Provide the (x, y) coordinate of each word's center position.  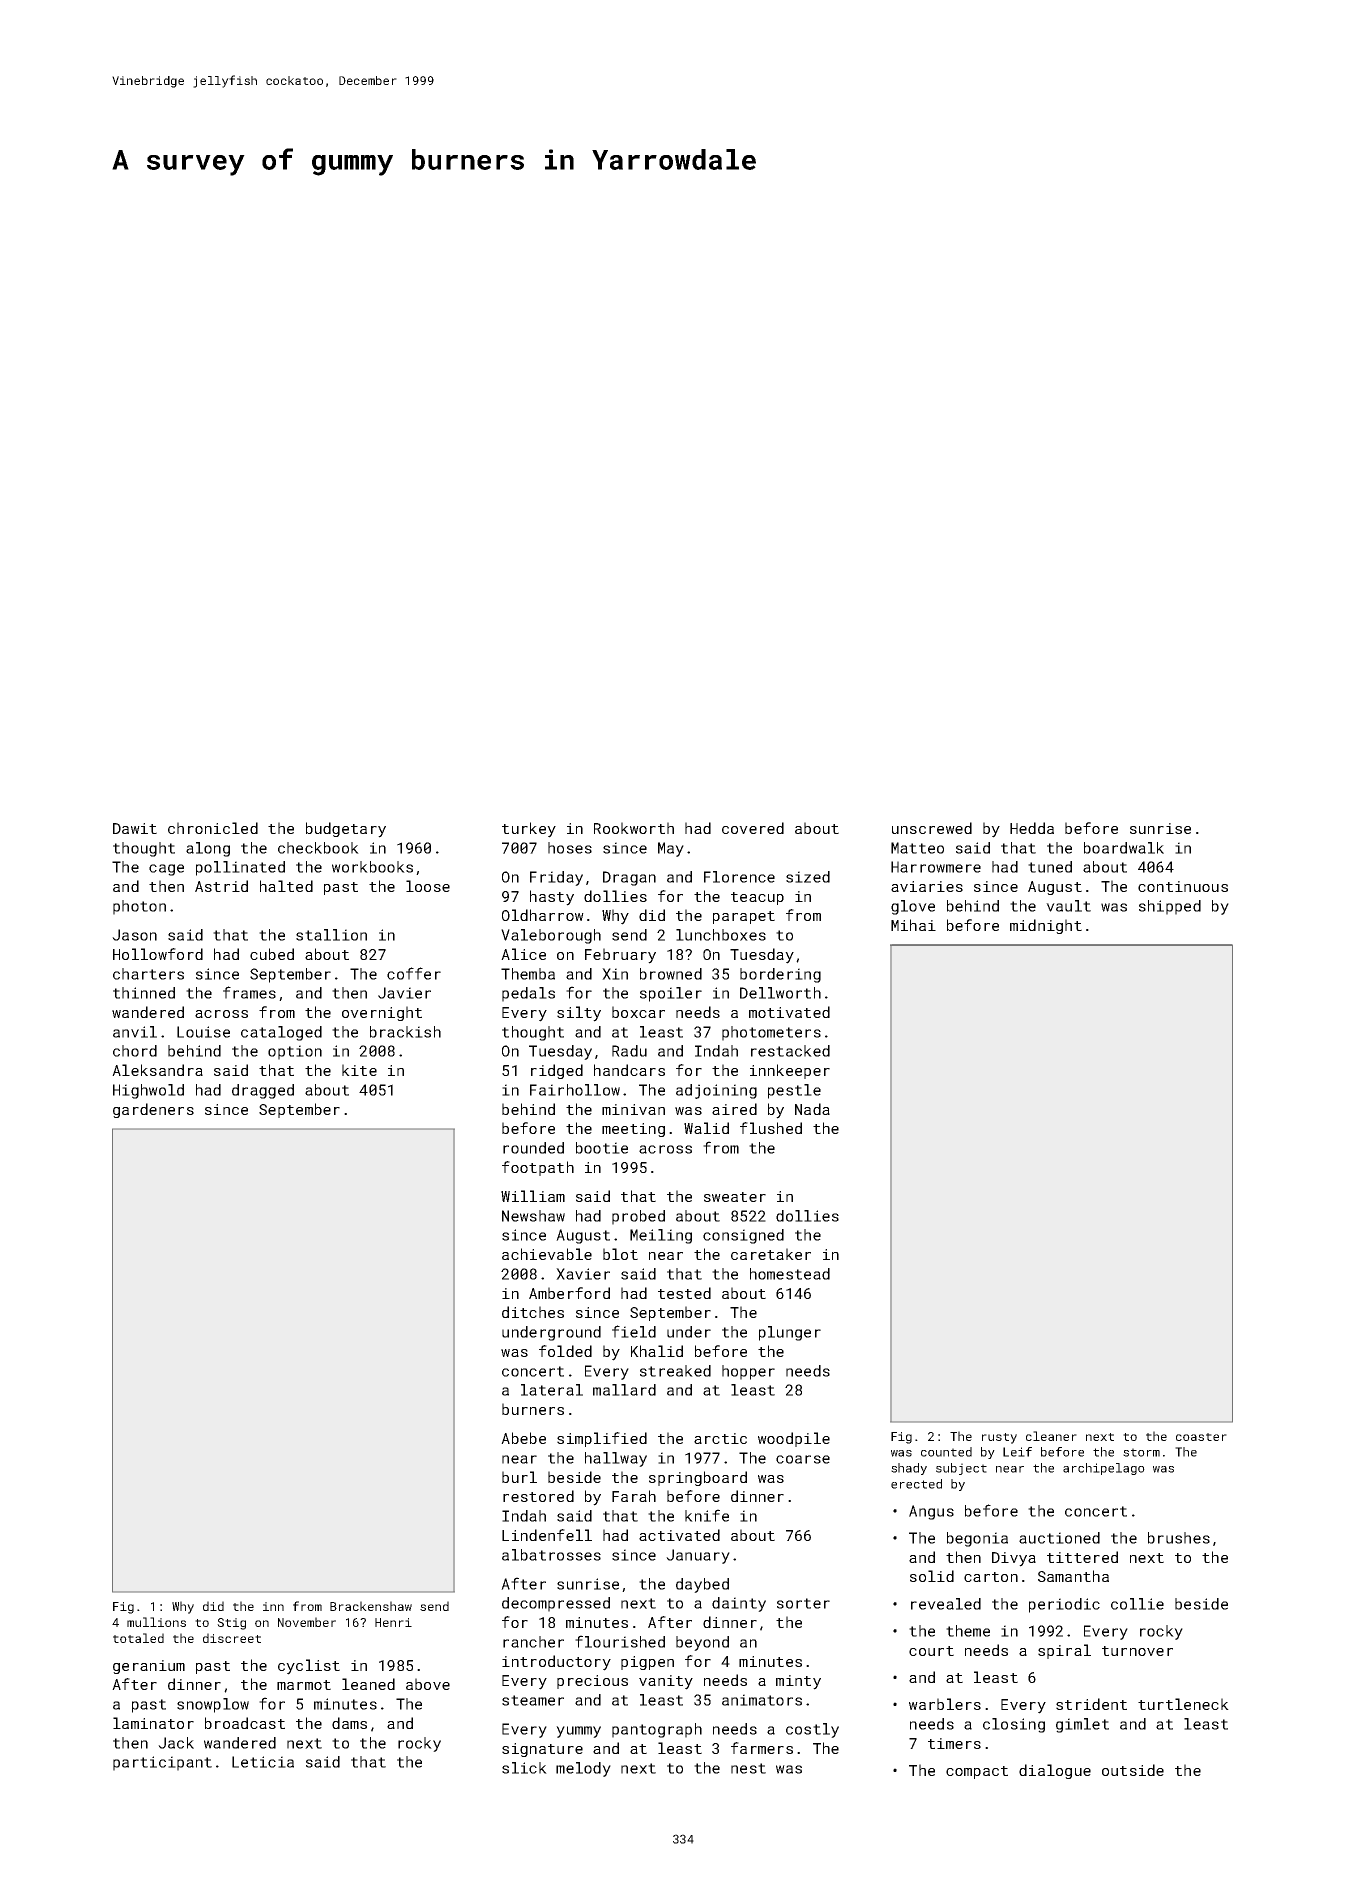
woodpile (794, 1439)
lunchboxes (721, 935)
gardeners (153, 1110)
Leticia (263, 1762)
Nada (812, 1109)
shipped (1170, 907)
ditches (533, 1312)
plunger (790, 1333)
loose (428, 886)
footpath (538, 1168)
